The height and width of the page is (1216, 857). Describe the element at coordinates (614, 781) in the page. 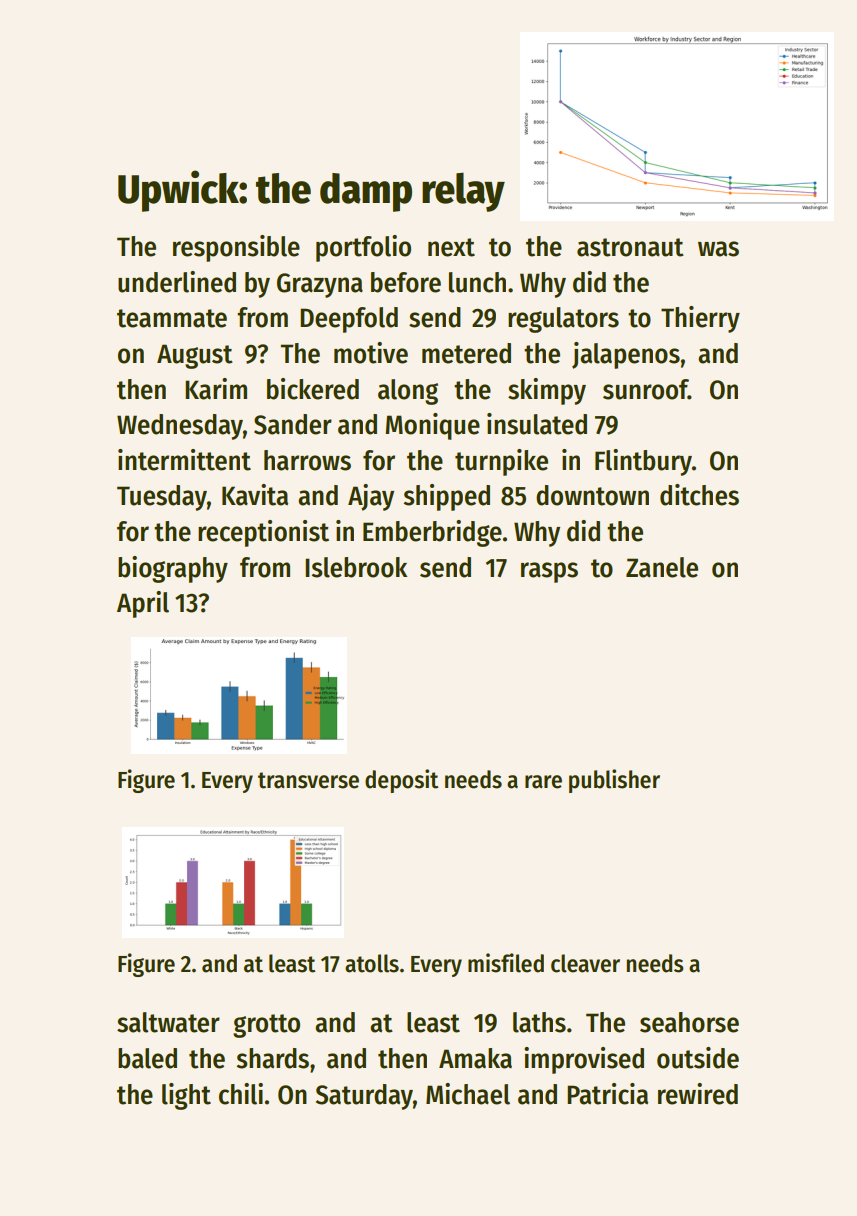

I see `publisher` at that location.
